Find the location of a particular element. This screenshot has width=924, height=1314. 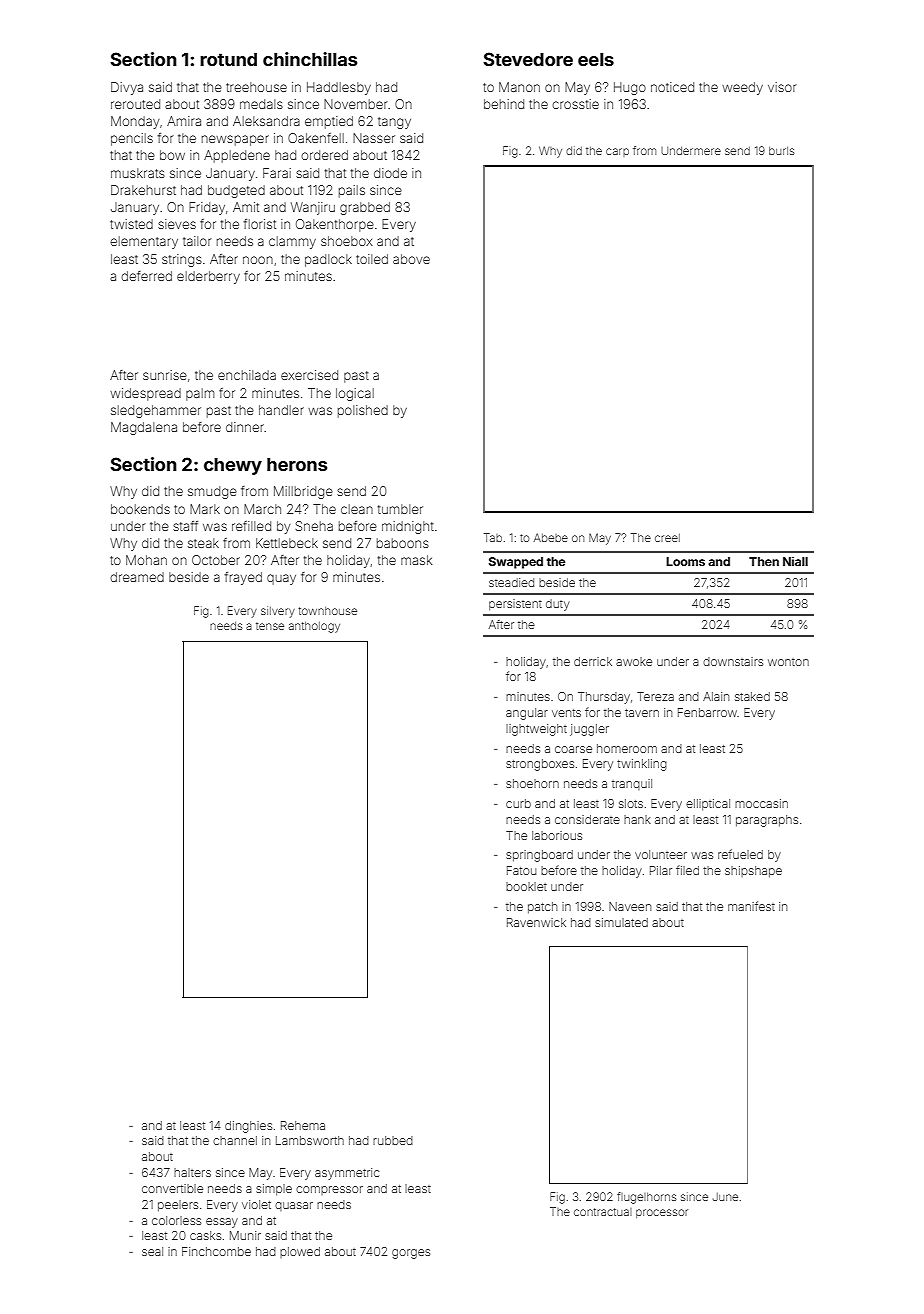

weedy is located at coordinates (742, 88).
